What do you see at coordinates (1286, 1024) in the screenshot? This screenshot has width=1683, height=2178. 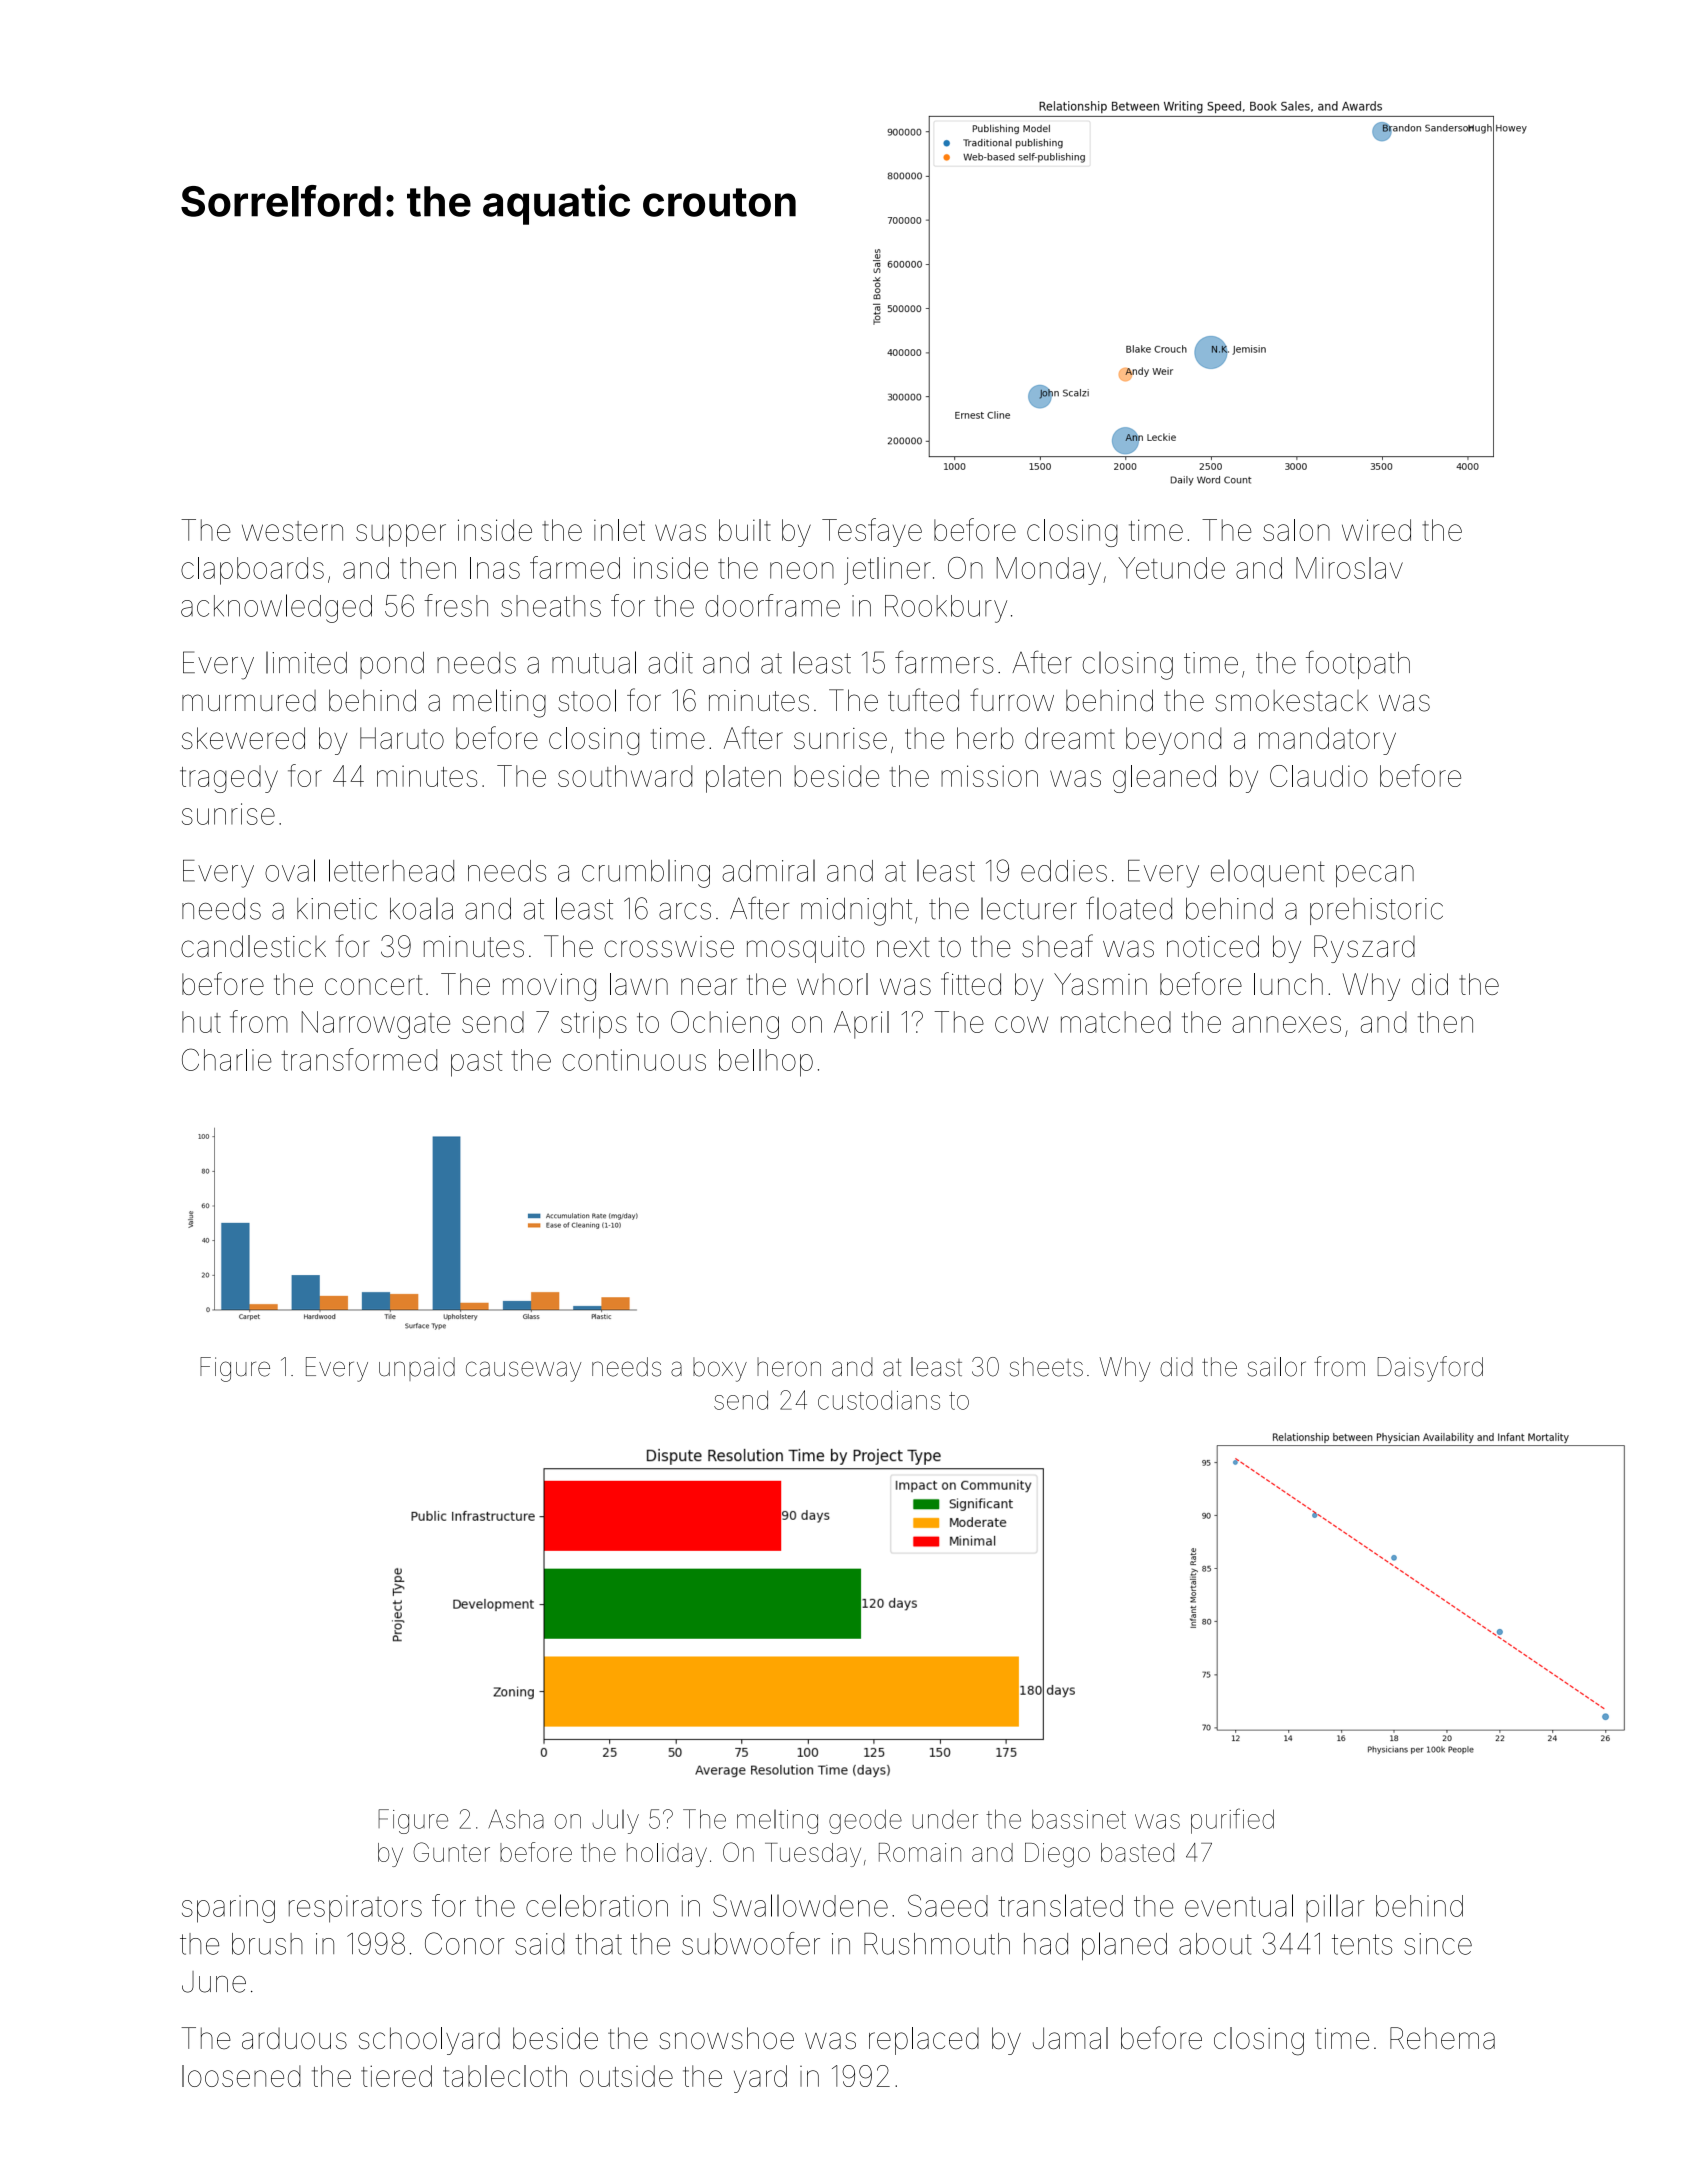 I see `annexes` at bounding box center [1286, 1024].
